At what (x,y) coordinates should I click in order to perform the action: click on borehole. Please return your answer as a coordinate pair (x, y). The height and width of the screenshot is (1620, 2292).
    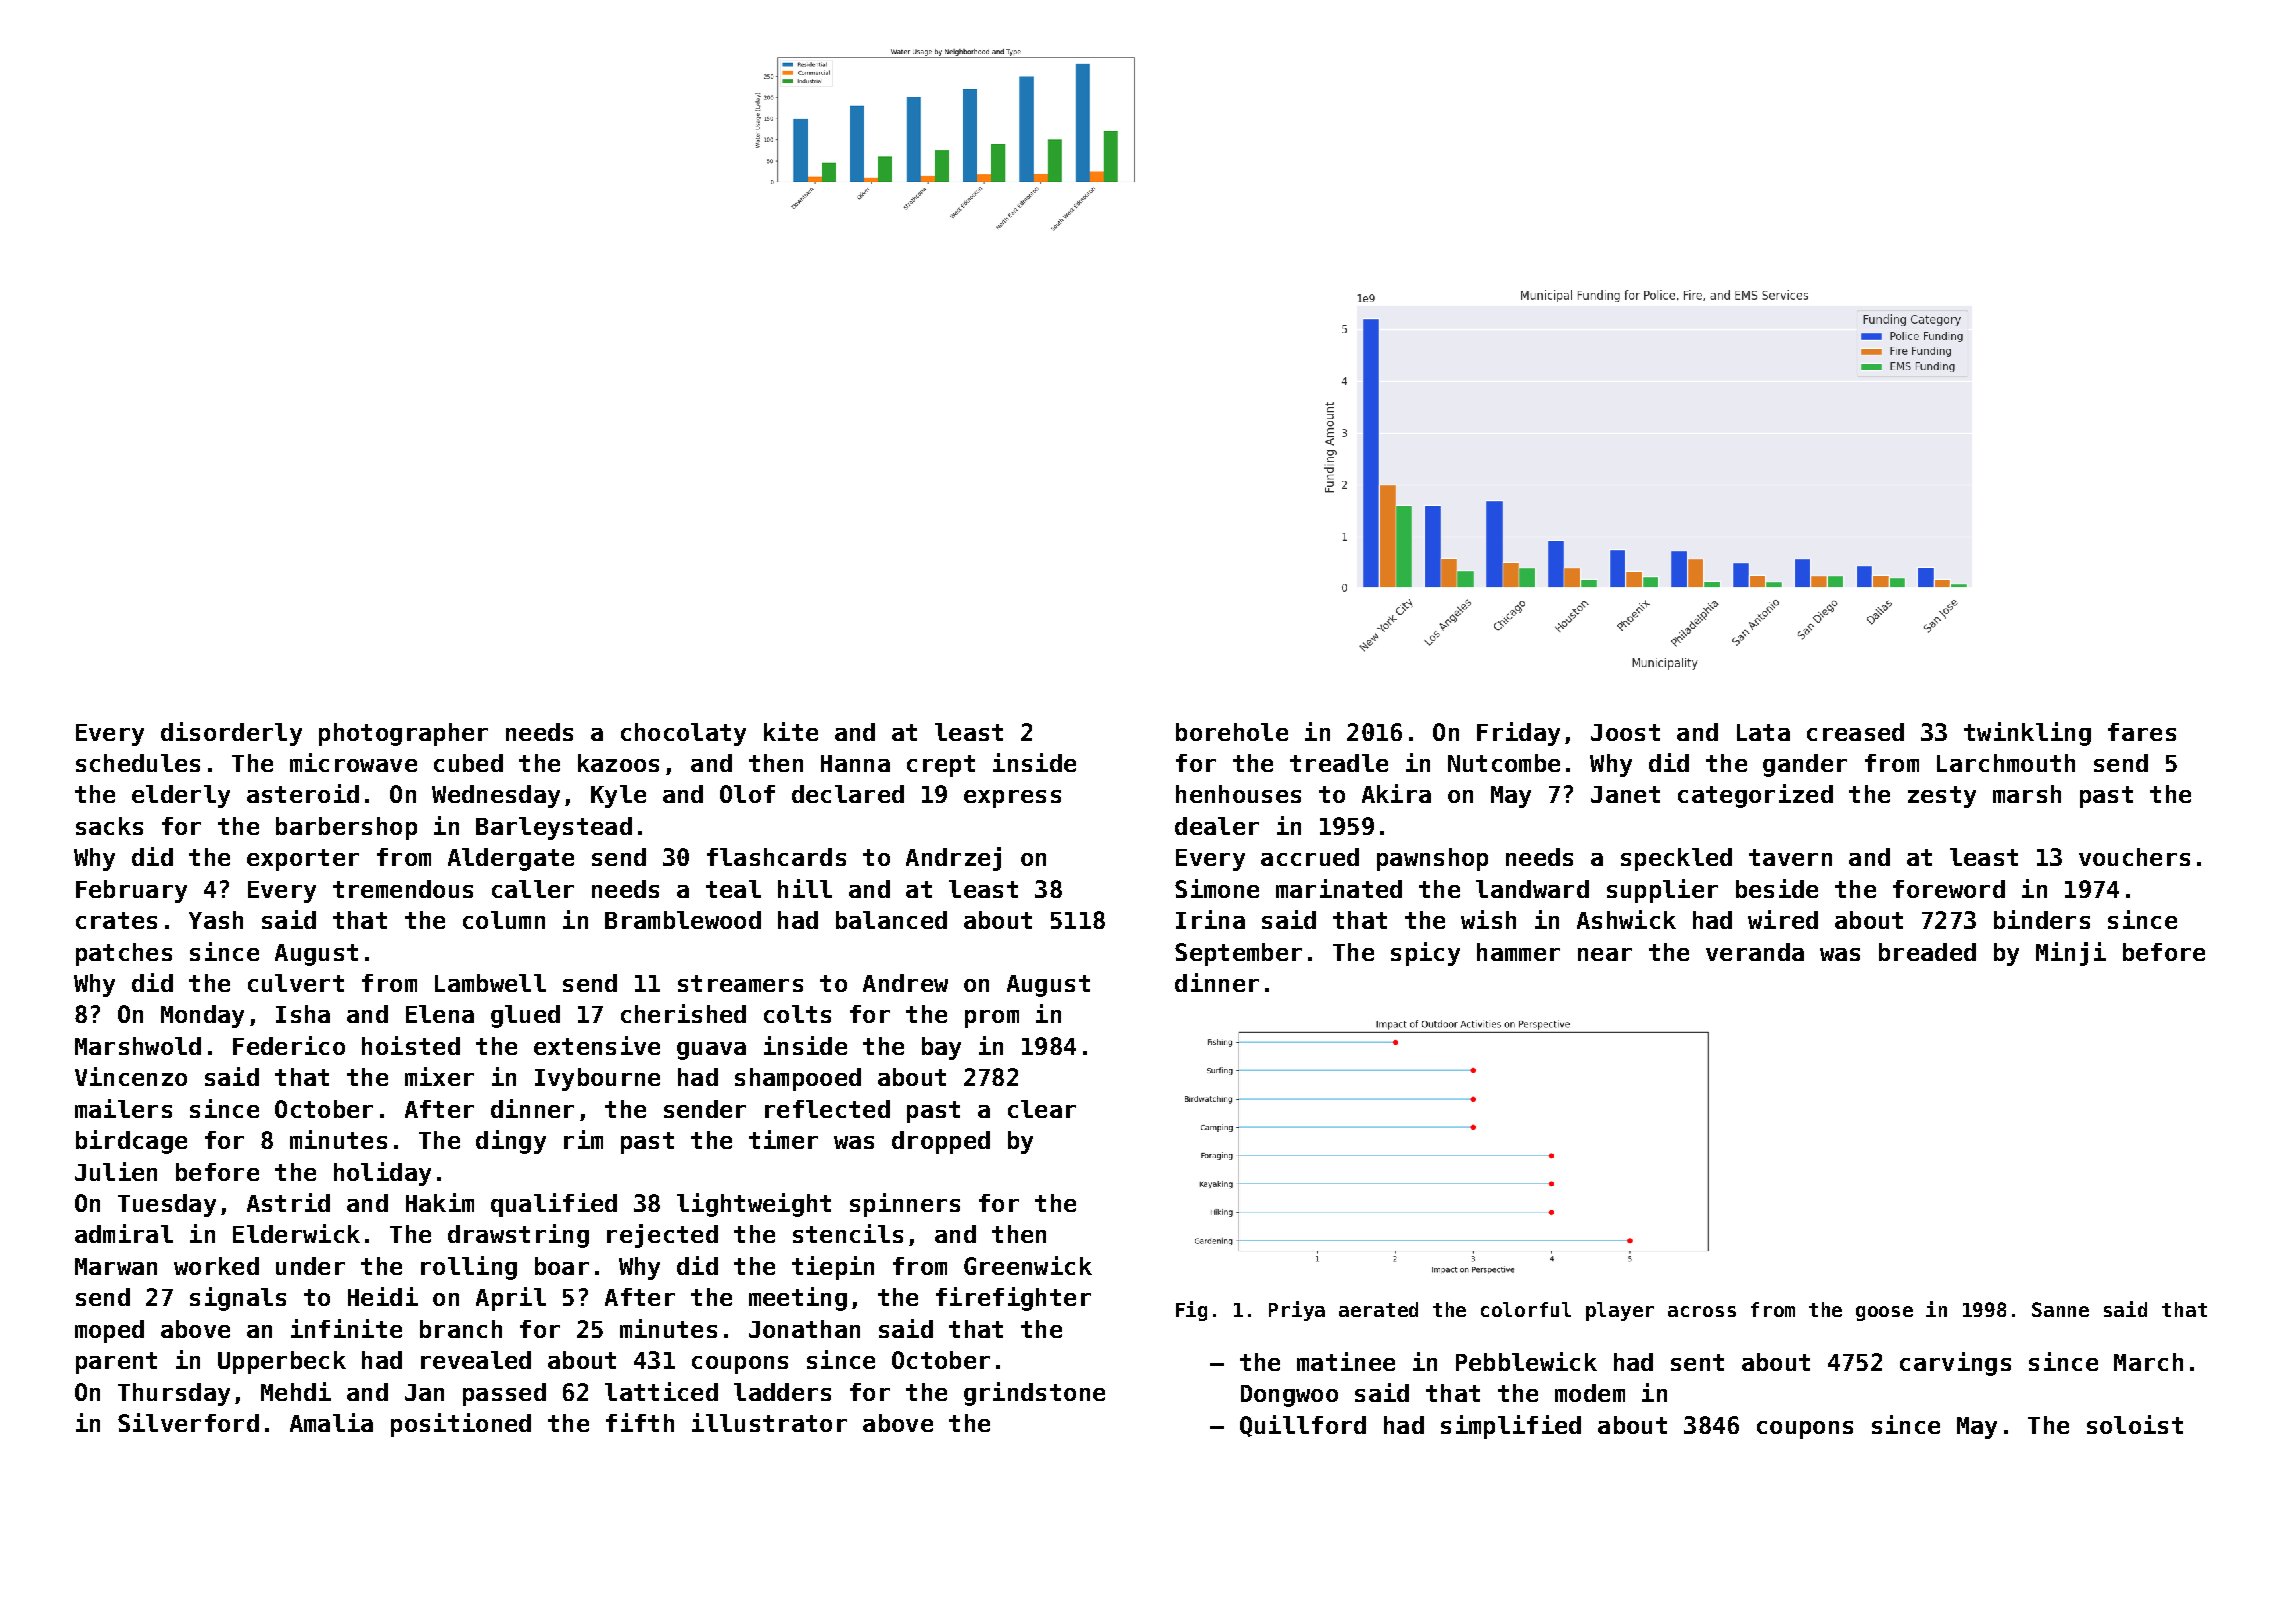
    Looking at the image, I should click on (1232, 732).
